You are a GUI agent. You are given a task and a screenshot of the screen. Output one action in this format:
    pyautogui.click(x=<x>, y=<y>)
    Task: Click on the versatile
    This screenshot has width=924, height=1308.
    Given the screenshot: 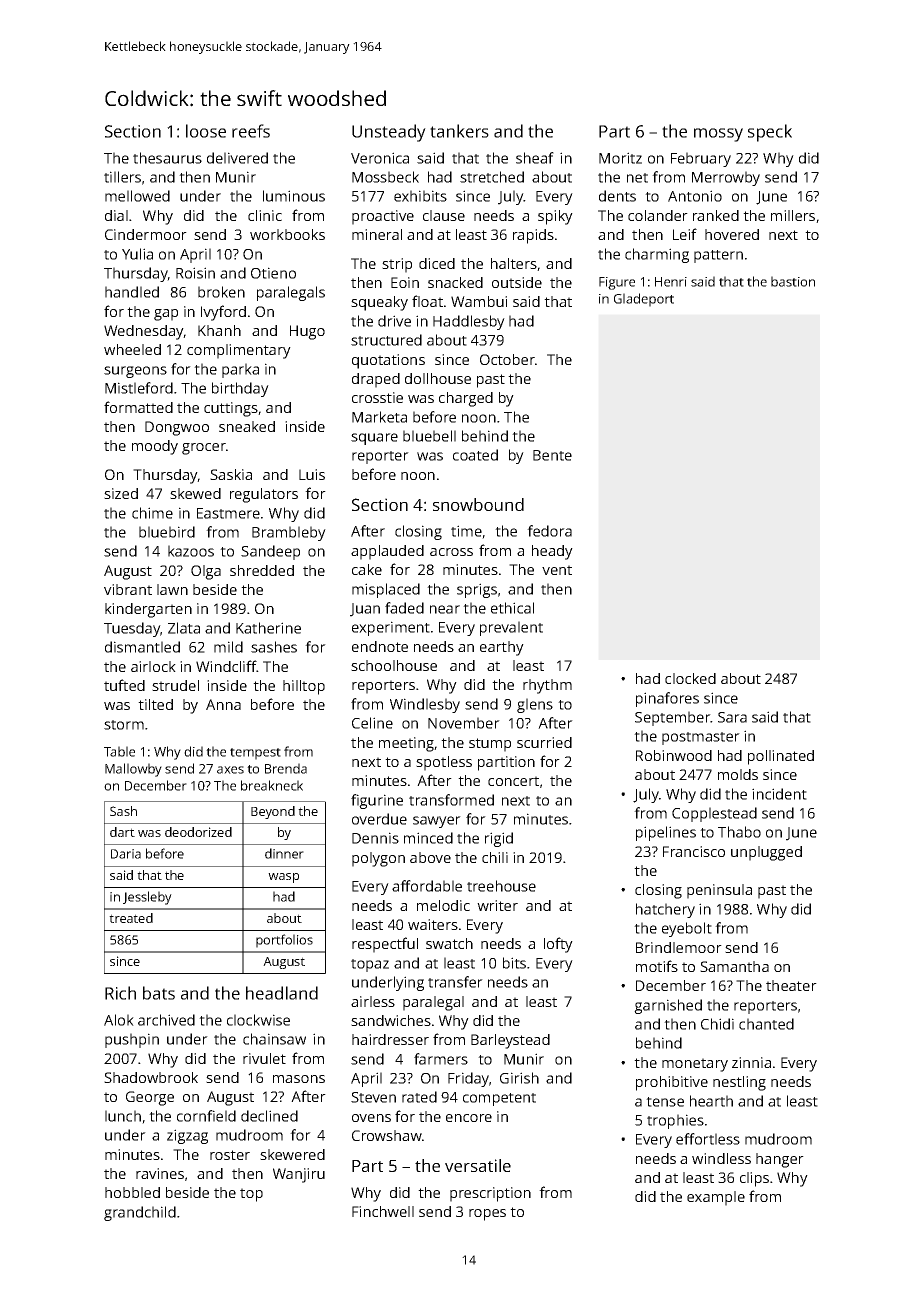 What is the action you would take?
    pyautogui.click(x=478, y=1165)
